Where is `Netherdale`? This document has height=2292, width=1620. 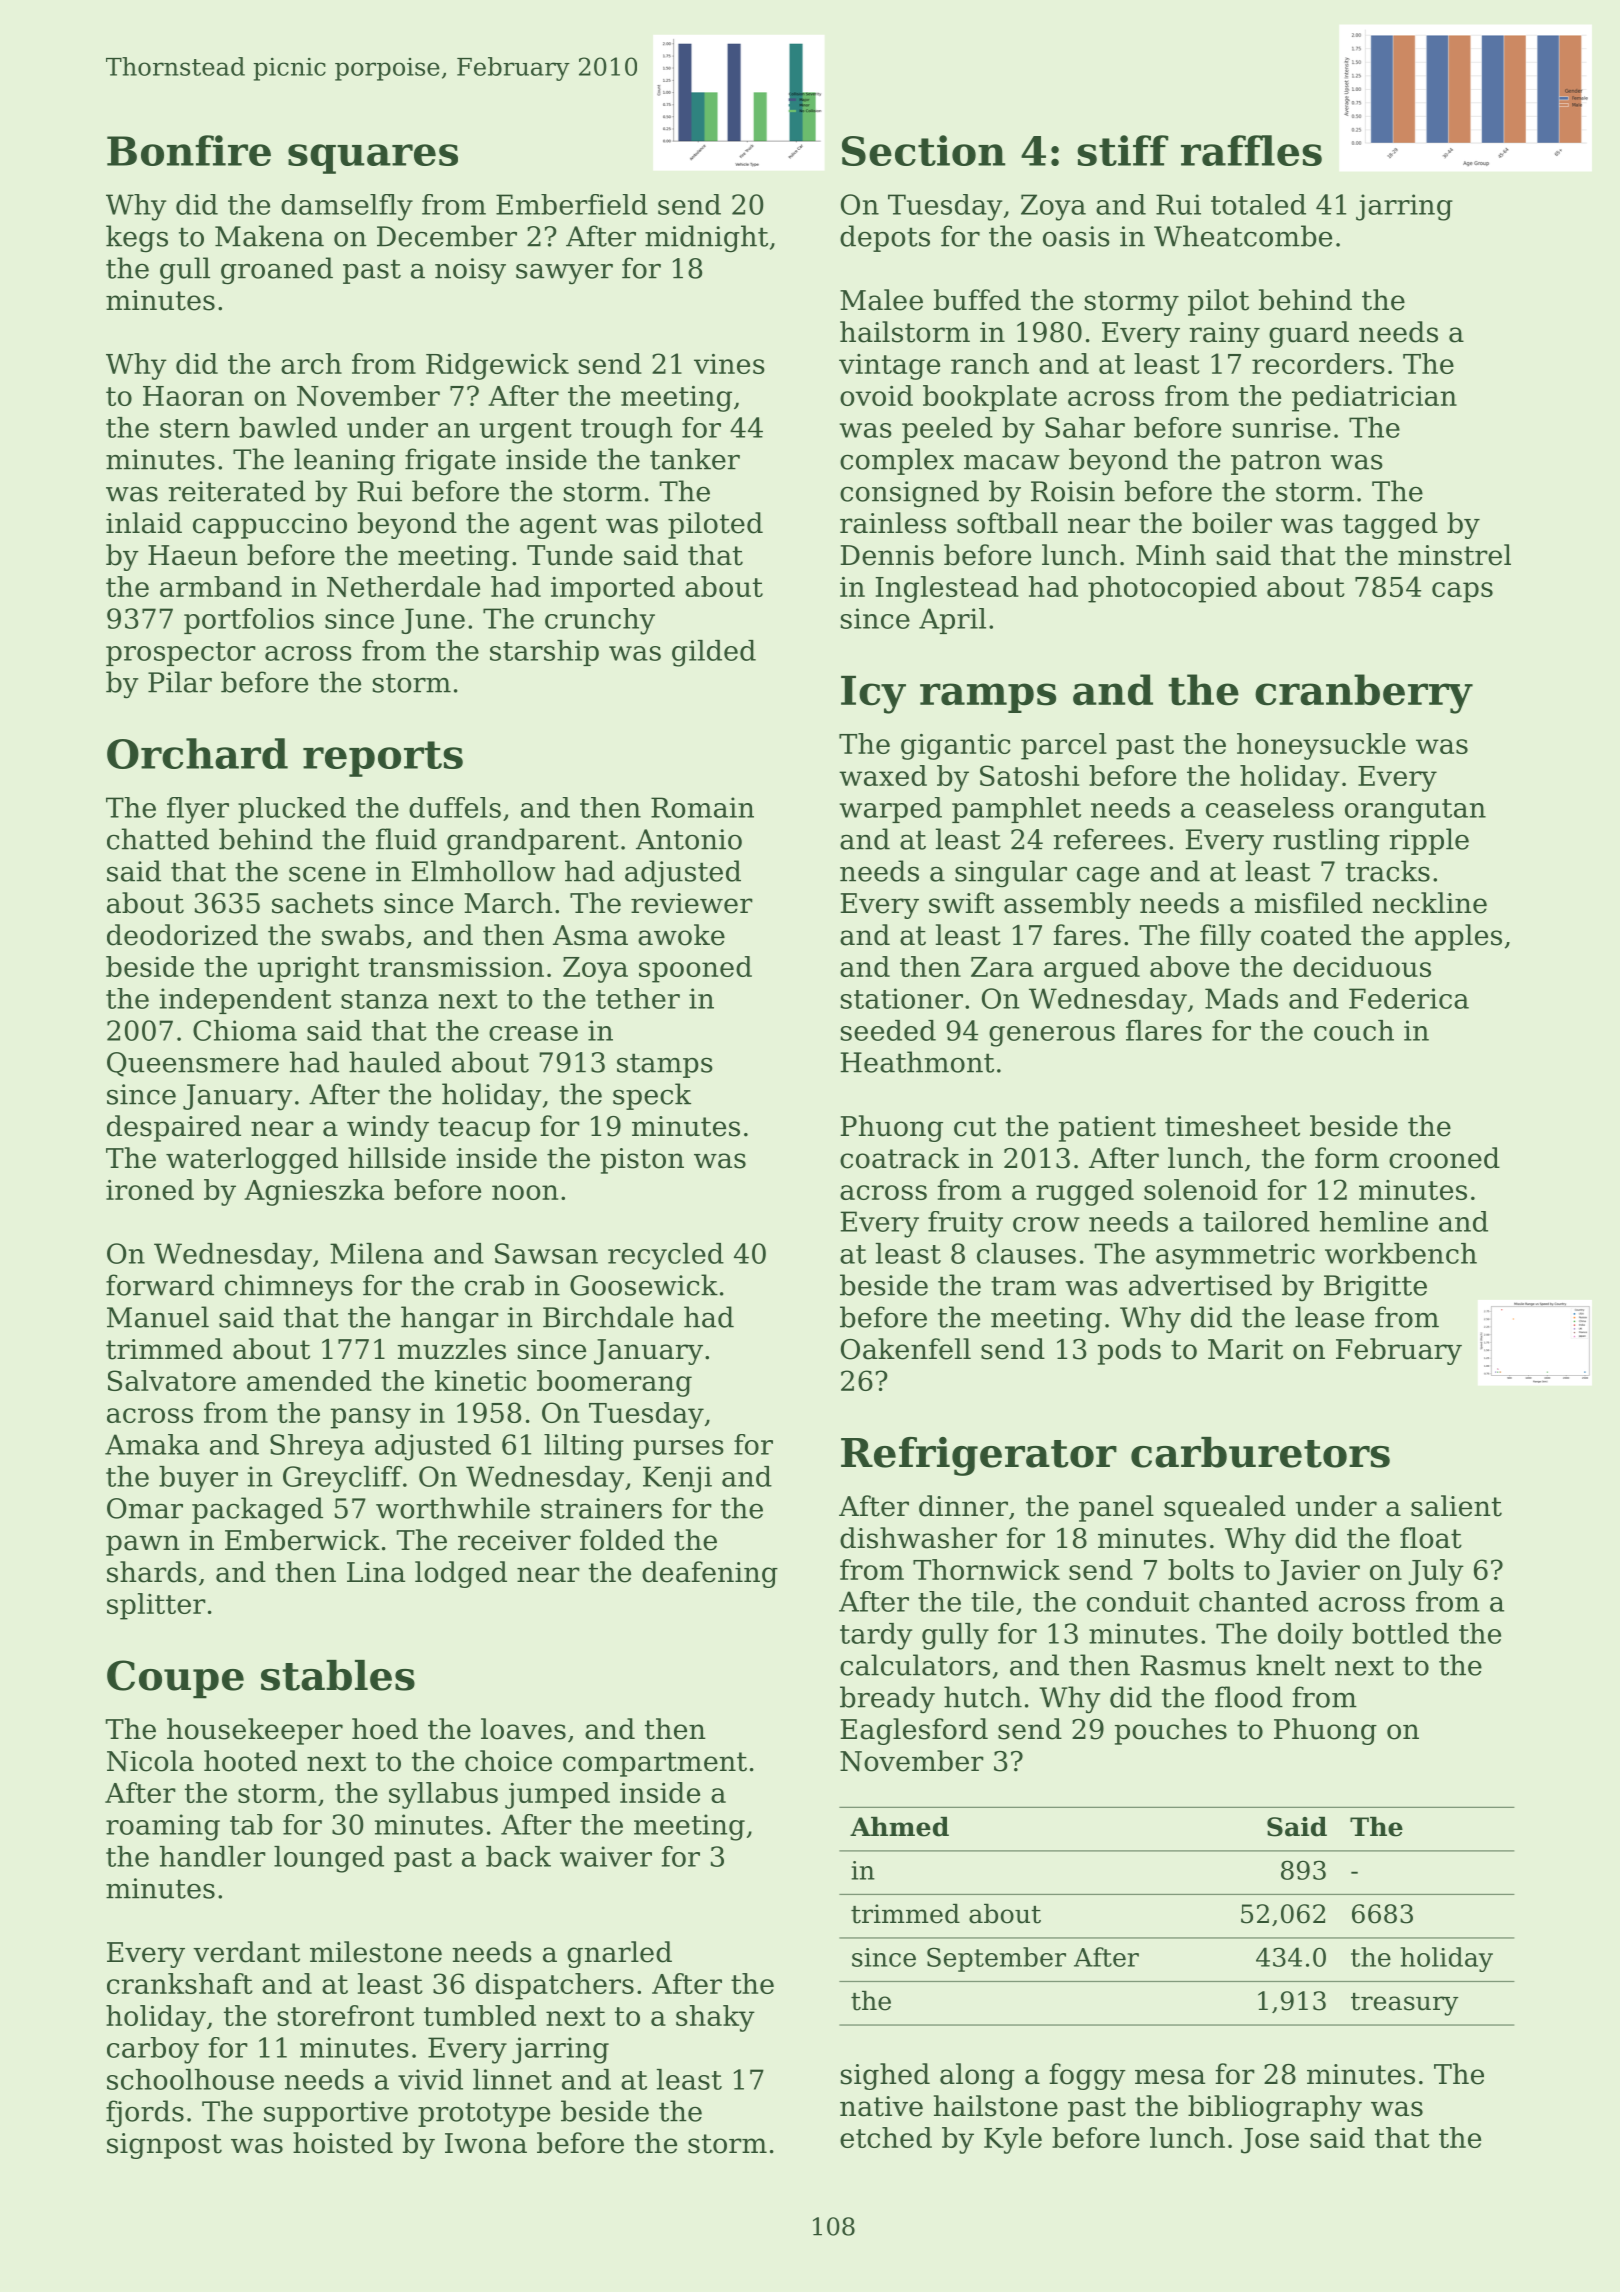 Netherdale is located at coordinates (403, 586).
